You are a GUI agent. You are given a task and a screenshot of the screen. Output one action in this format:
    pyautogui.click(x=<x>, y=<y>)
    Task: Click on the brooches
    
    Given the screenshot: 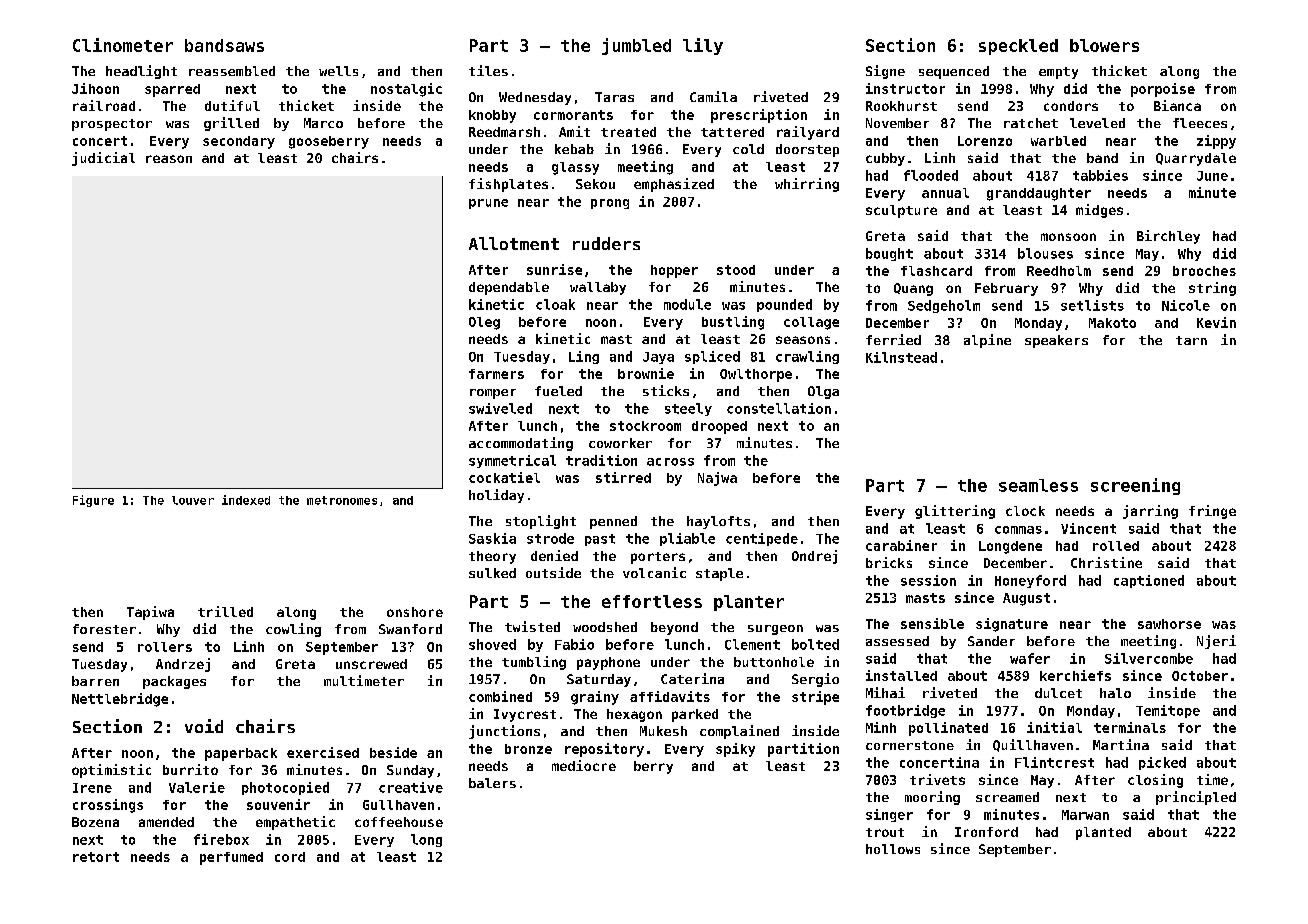 What is the action you would take?
    pyautogui.click(x=1204, y=271)
